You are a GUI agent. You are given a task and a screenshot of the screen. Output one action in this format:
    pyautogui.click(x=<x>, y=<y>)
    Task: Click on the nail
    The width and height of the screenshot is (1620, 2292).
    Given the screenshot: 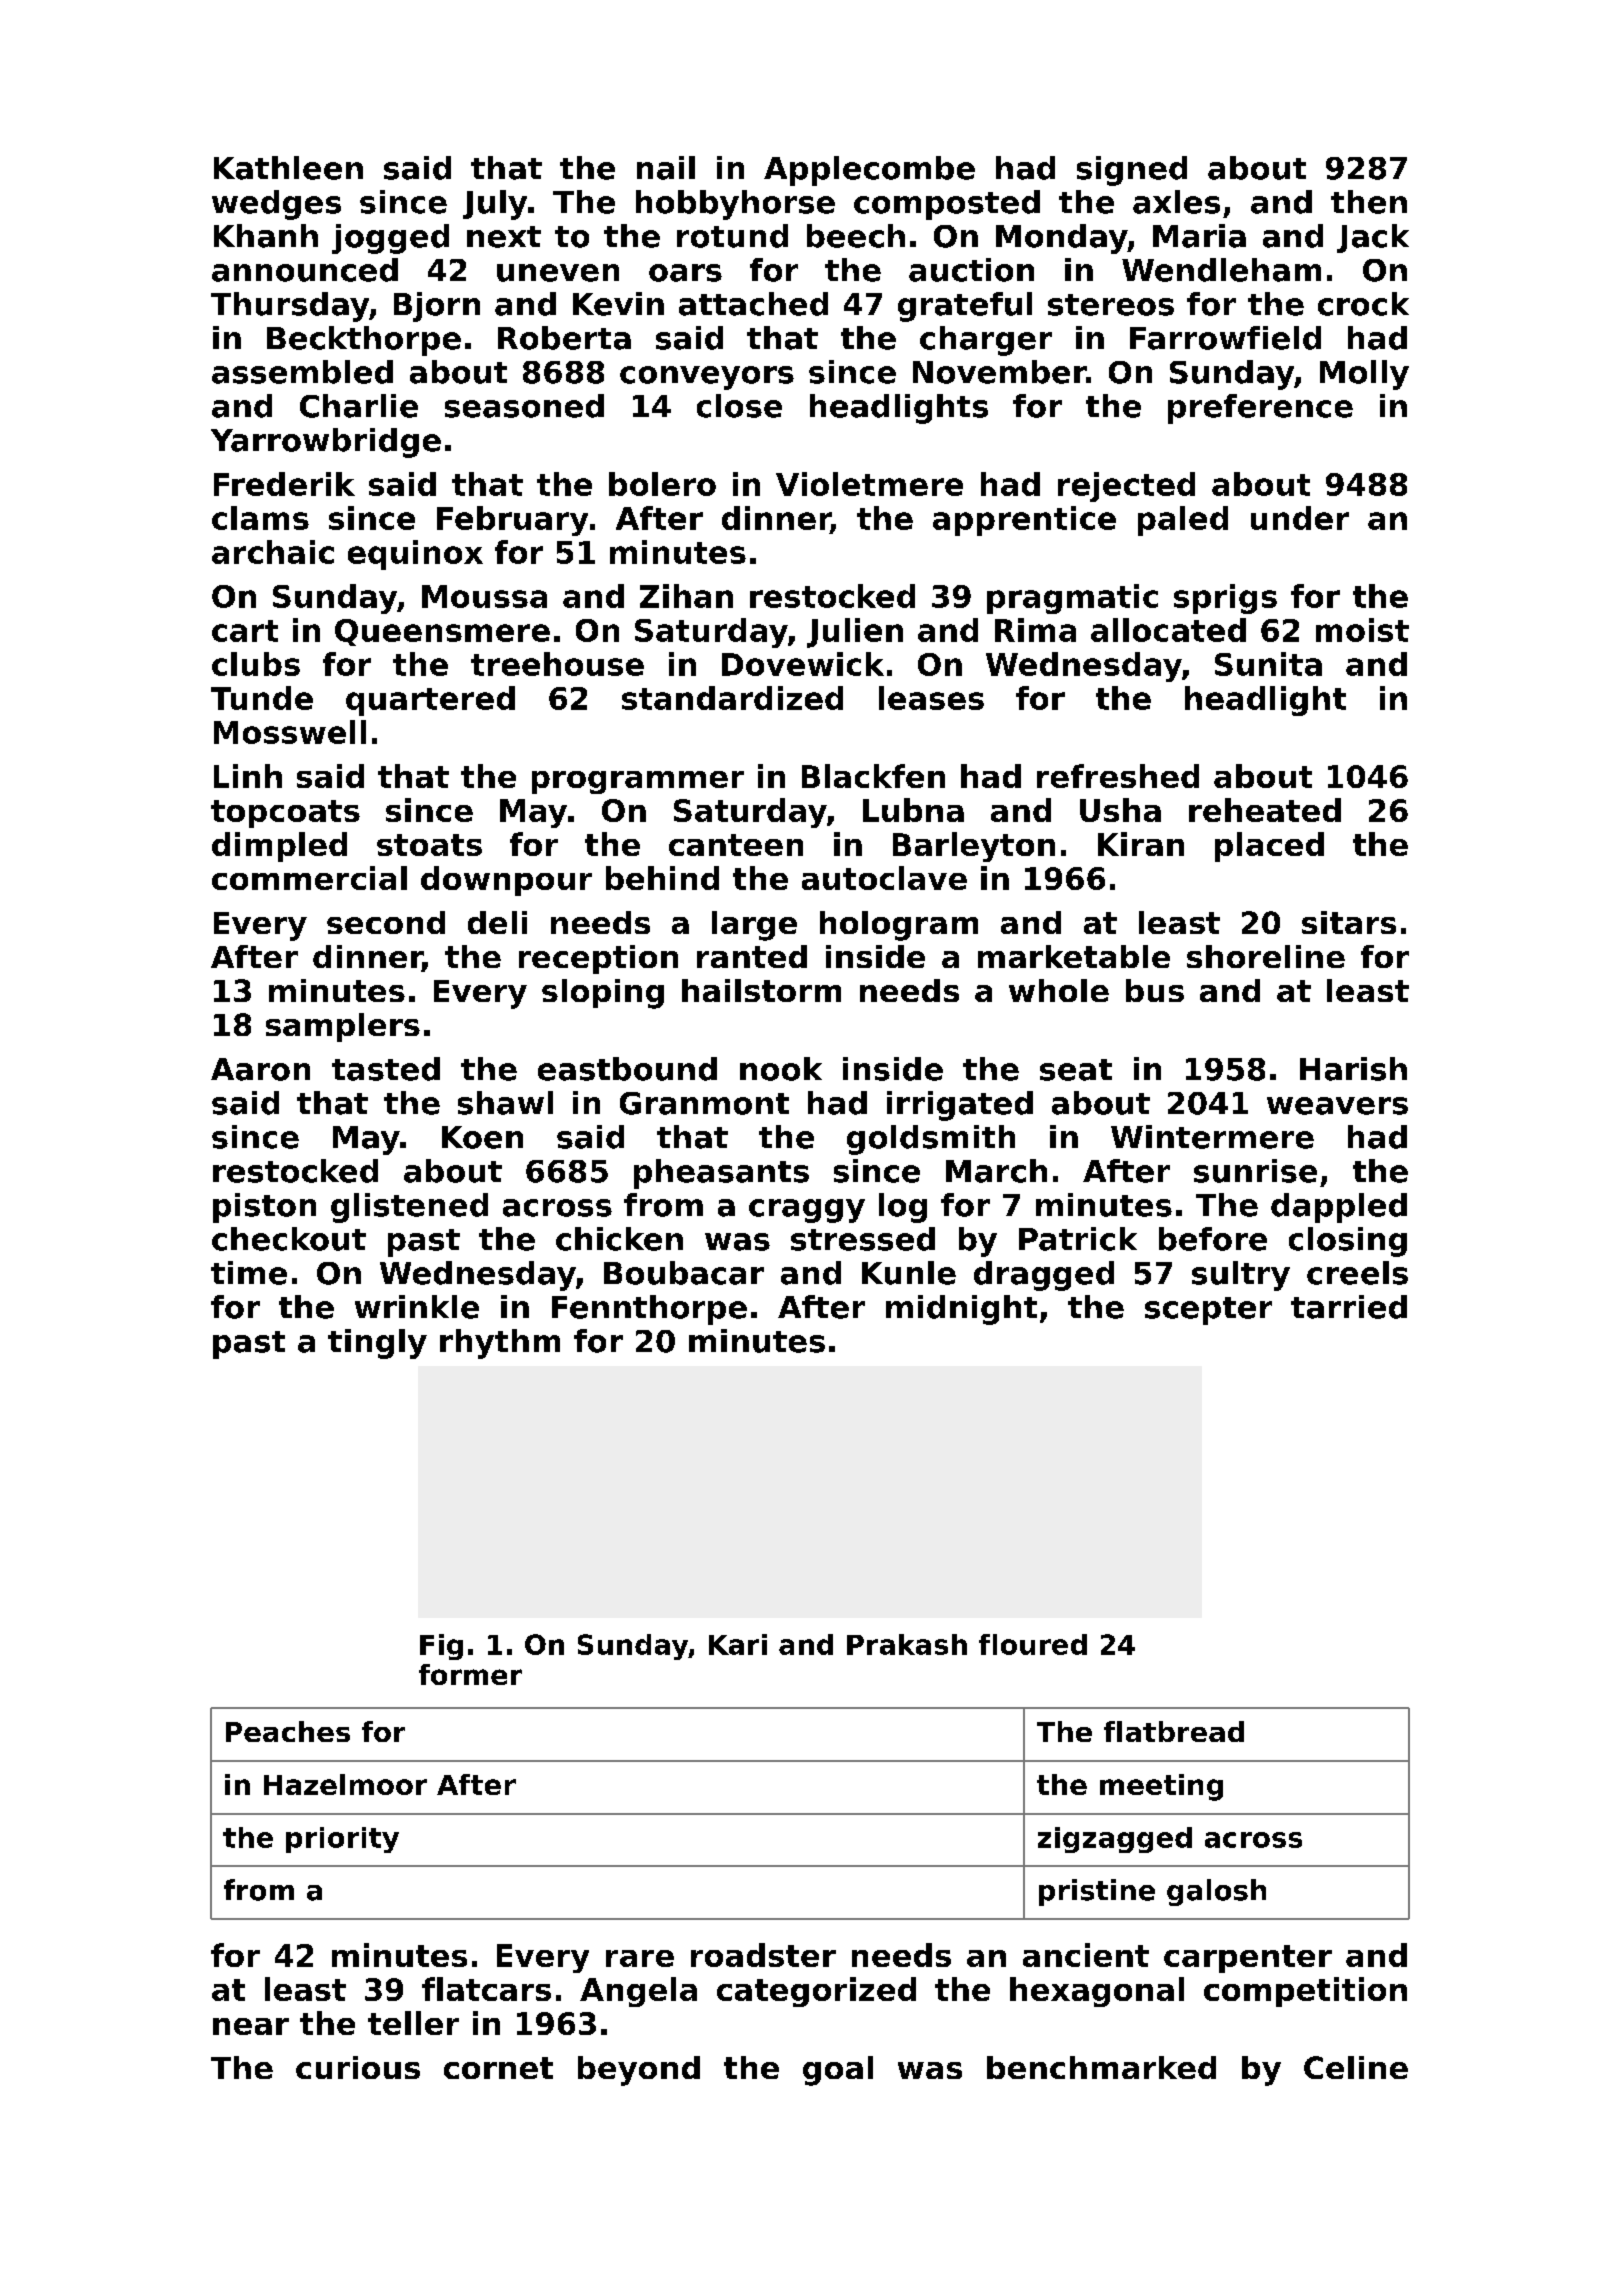 What is the action you would take?
    pyautogui.click(x=666, y=168)
